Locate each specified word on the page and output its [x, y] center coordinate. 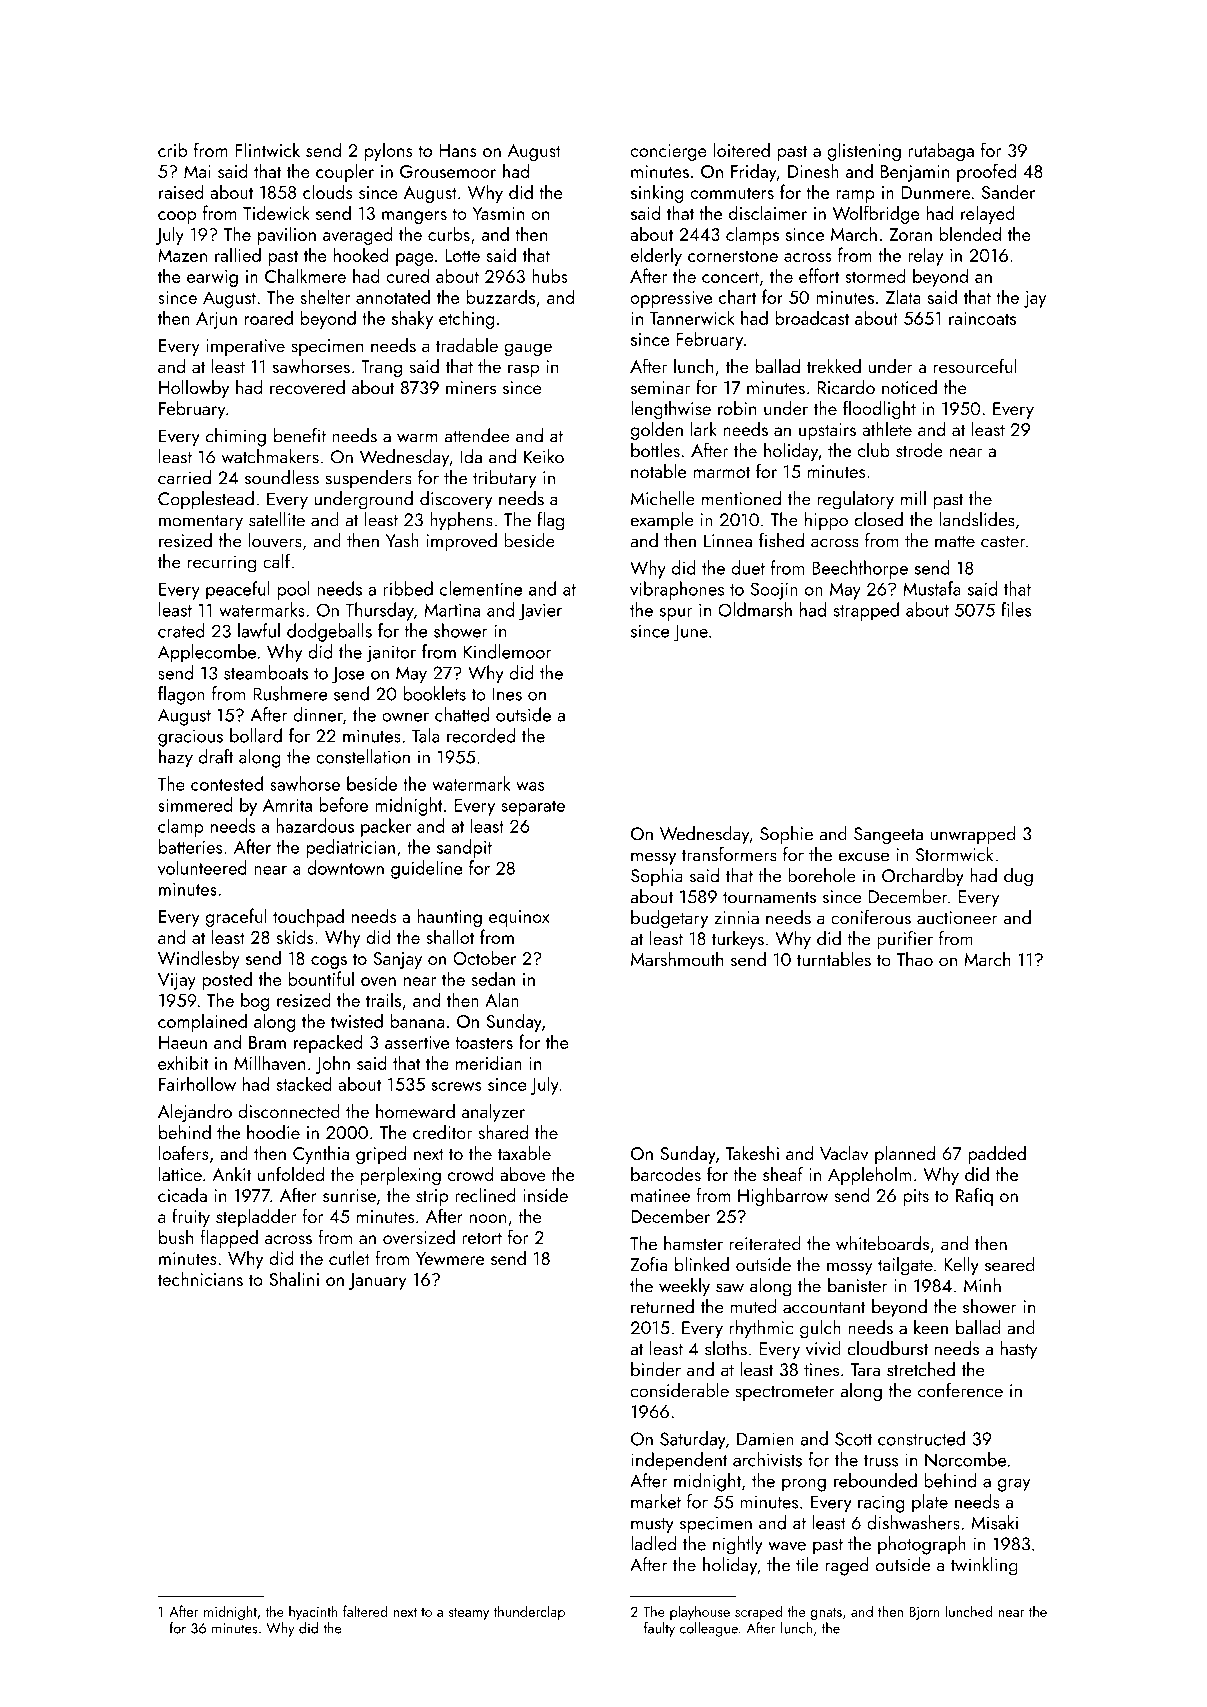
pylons [389, 152]
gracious [190, 738]
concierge [668, 152]
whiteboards [882, 1243]
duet [748, 567]
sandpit [464, 848]
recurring [222, 564]
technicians [200, 1278]
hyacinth [313, 1612]
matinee [660, 1195]
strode [919, 450]
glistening [864, 151]
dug [1018, 877]
